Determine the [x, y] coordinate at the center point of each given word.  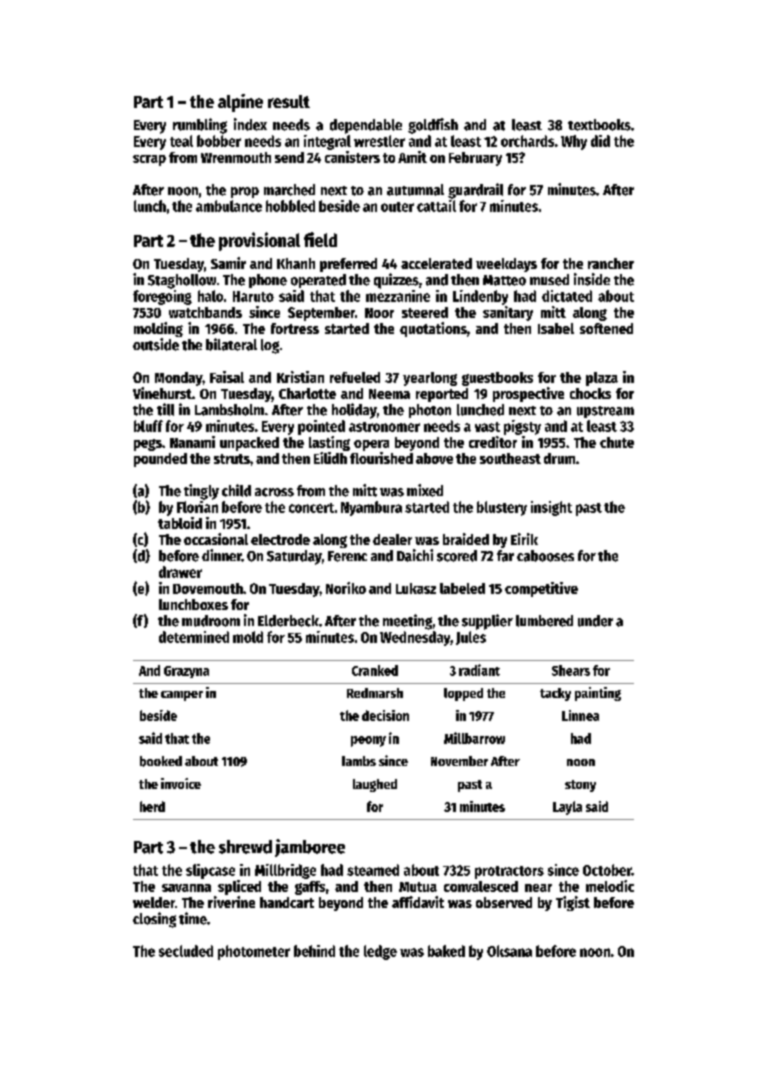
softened [606, 328]
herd [152, 806]
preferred [348, 265]
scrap [149, 160]
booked [161, 761]
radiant [479, 670]
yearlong [430, 379]
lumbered [544, 621]
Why [574, 142]
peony [368, 741]
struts [232, 459]
